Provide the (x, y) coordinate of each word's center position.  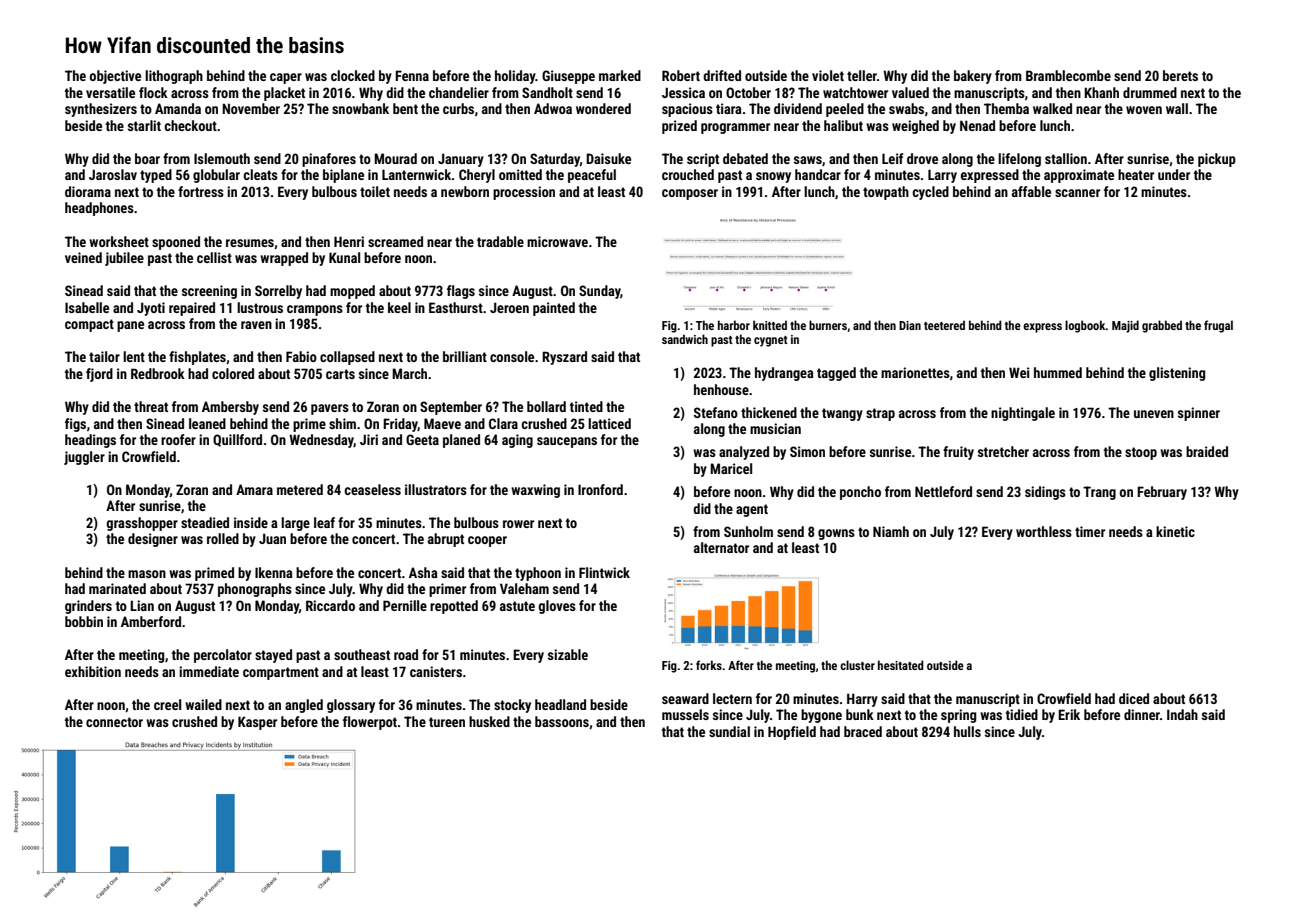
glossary (351, 706)
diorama (88, 191)
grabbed (1162, 326)
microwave (557, 241)
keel (399, 307)
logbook (1085, 326)
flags (461, 292)
